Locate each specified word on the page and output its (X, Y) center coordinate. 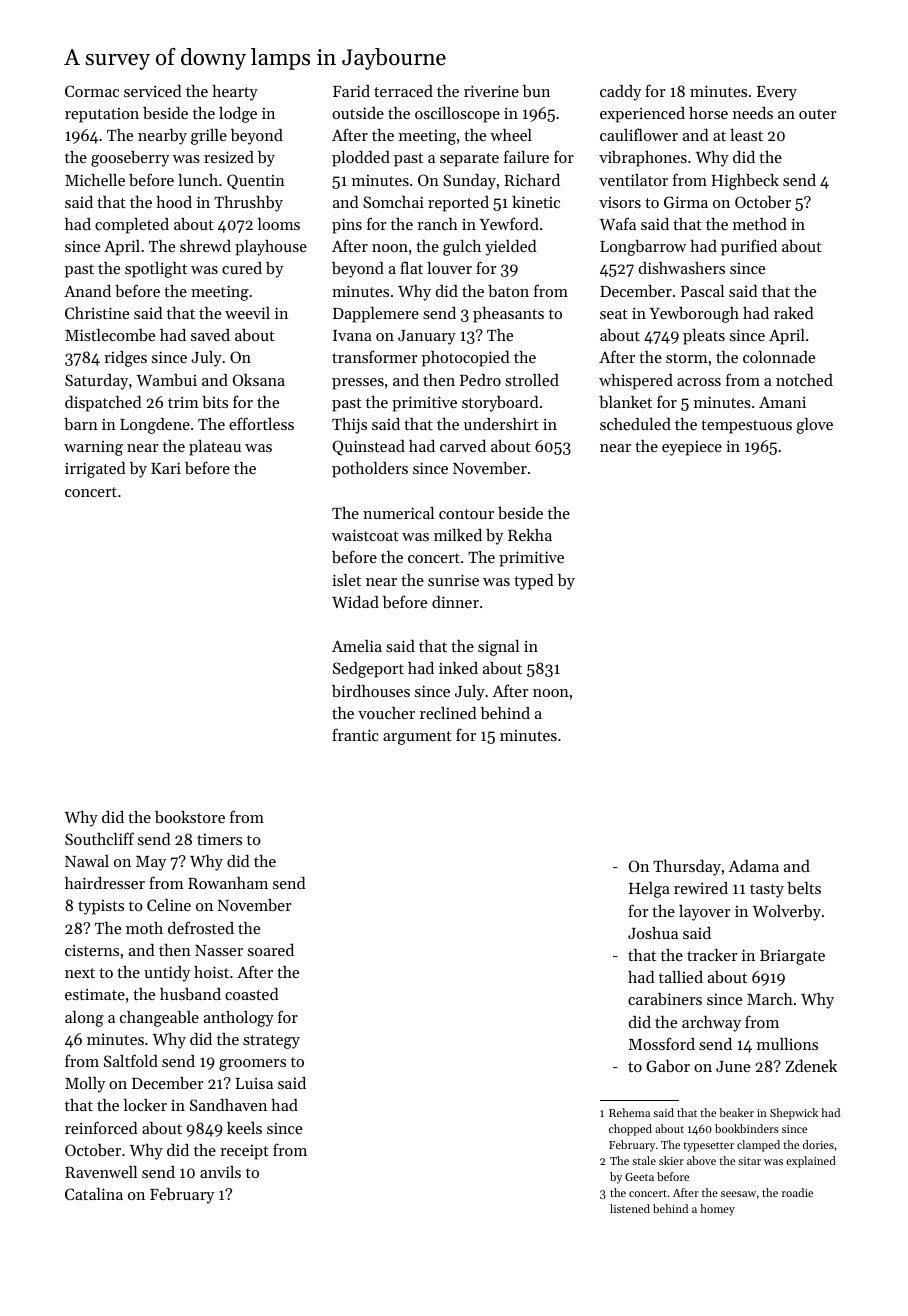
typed (534, 582)
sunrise (453, 580)
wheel (511, 135)
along (84, 1019)
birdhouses (371, 691)
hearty (235, 93)
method (760, 224)
